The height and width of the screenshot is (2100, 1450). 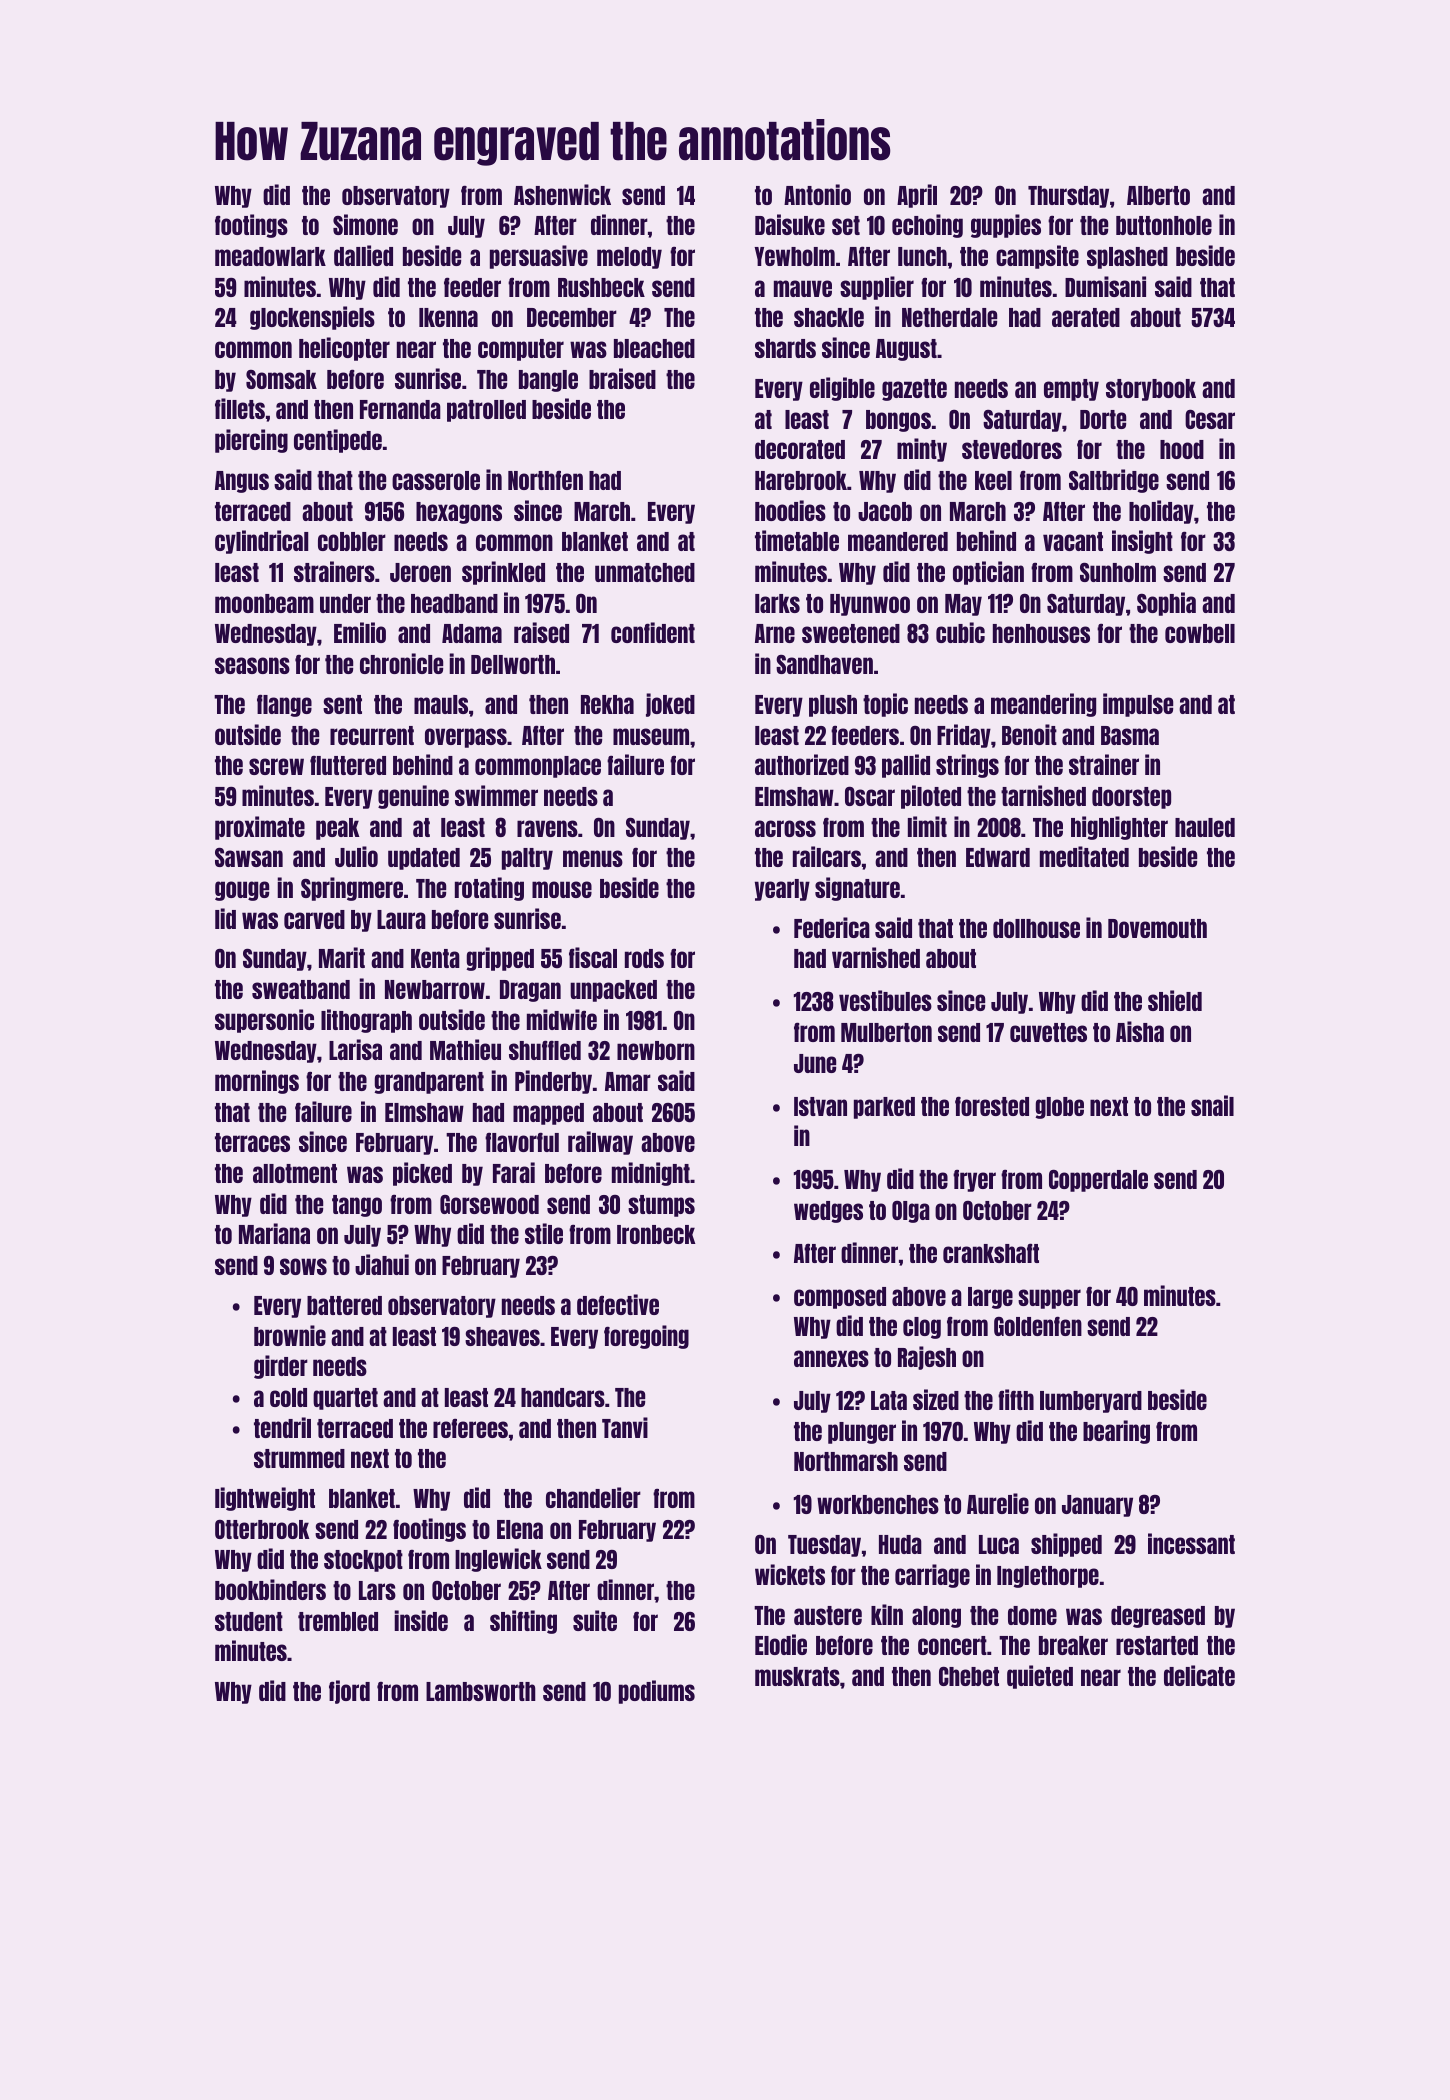 What do you see at coordinates (969, 1676) in the screenshot?
I see `Chebet` at bounding box center [969, 1676].
